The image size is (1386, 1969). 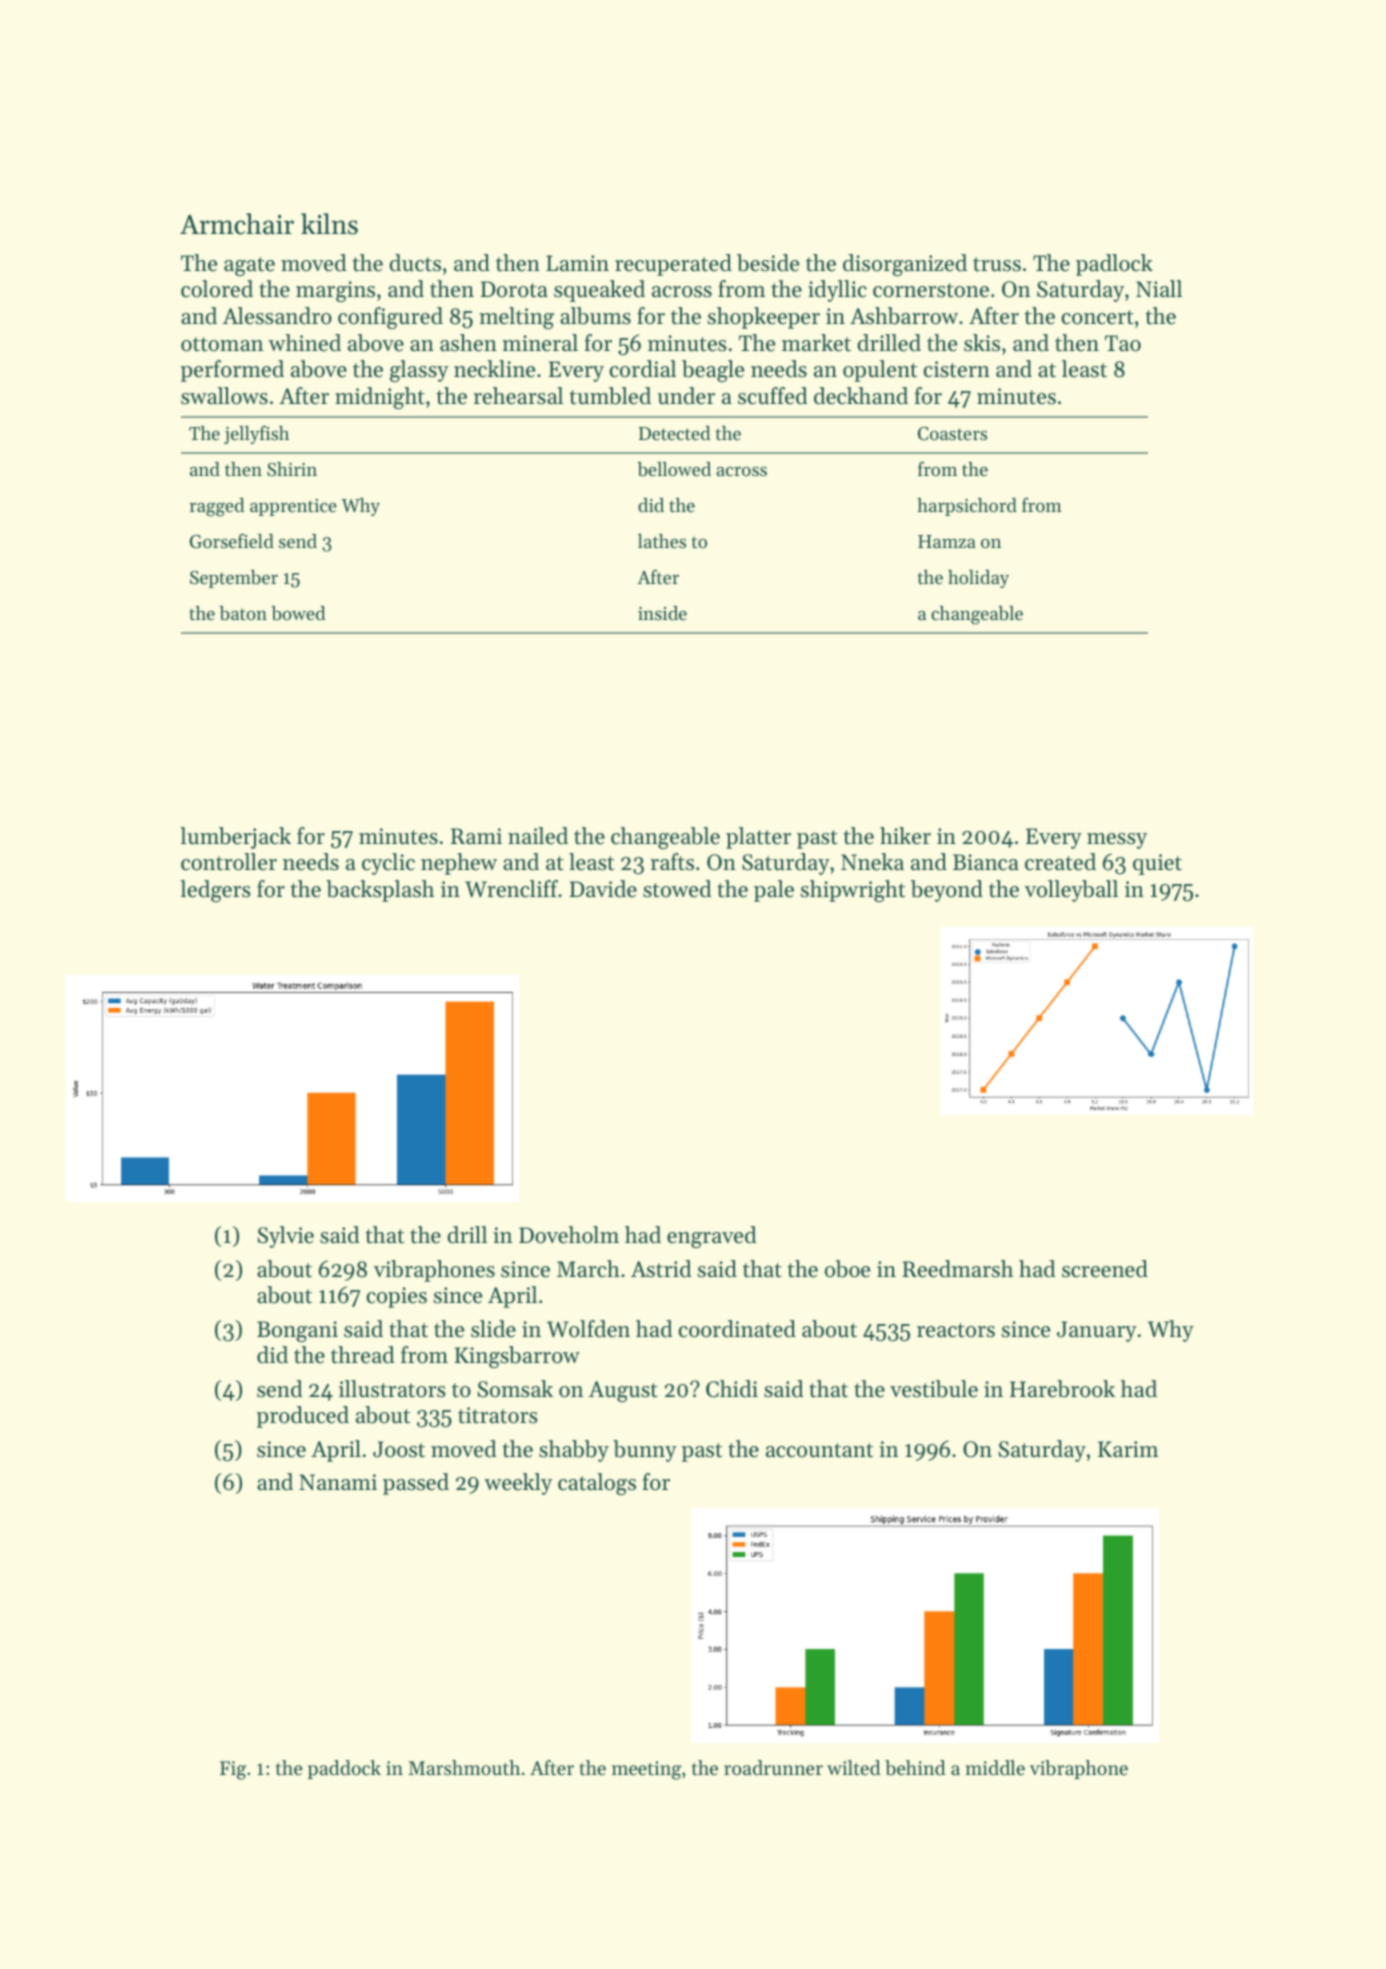 I want to click on harpsichord, so click(x=967, y=507).
